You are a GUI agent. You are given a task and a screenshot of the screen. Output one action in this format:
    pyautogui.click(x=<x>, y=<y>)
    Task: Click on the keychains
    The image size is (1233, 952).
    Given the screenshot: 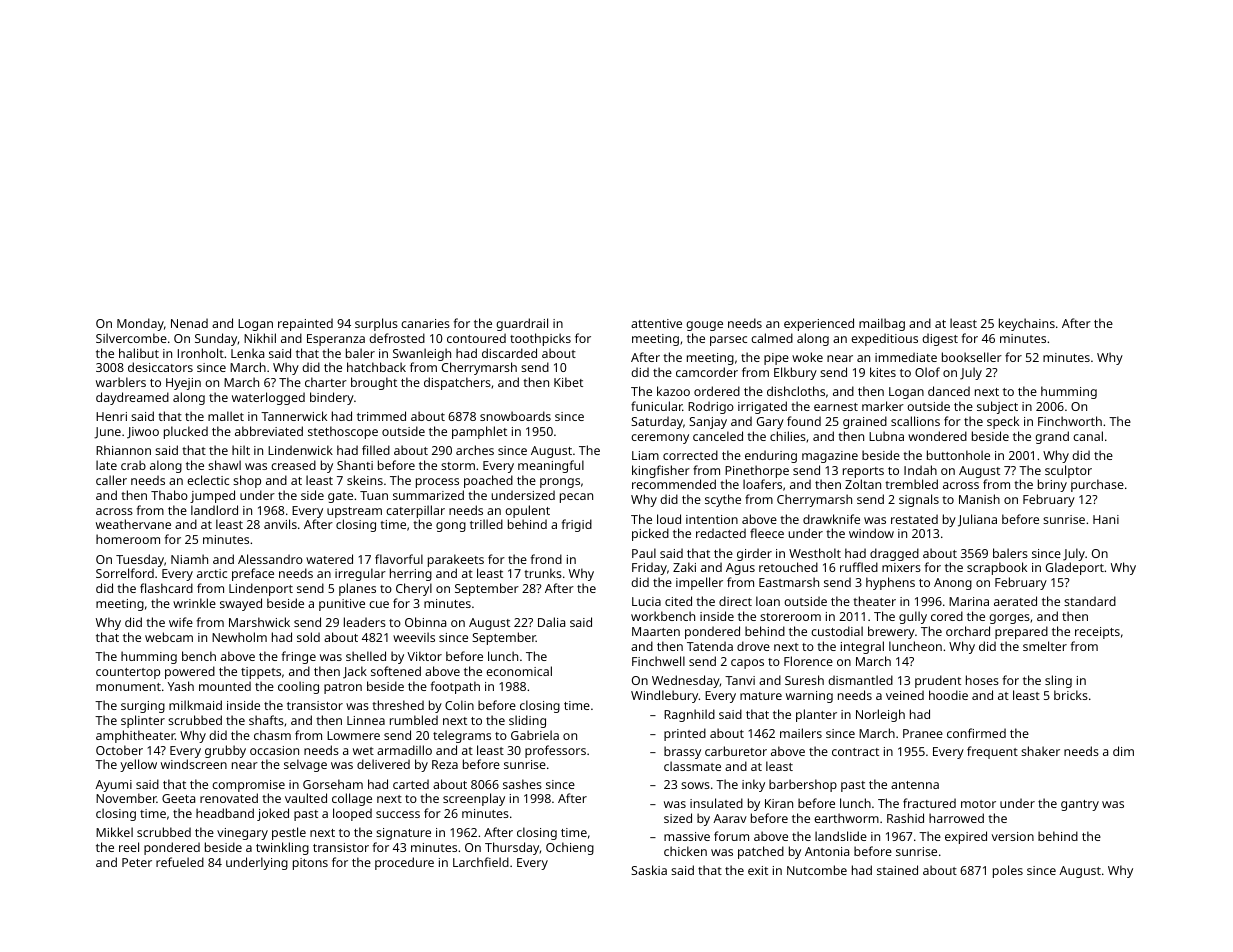 What is the action you would take?
    pyautogui.click(x=1027, y=324)
